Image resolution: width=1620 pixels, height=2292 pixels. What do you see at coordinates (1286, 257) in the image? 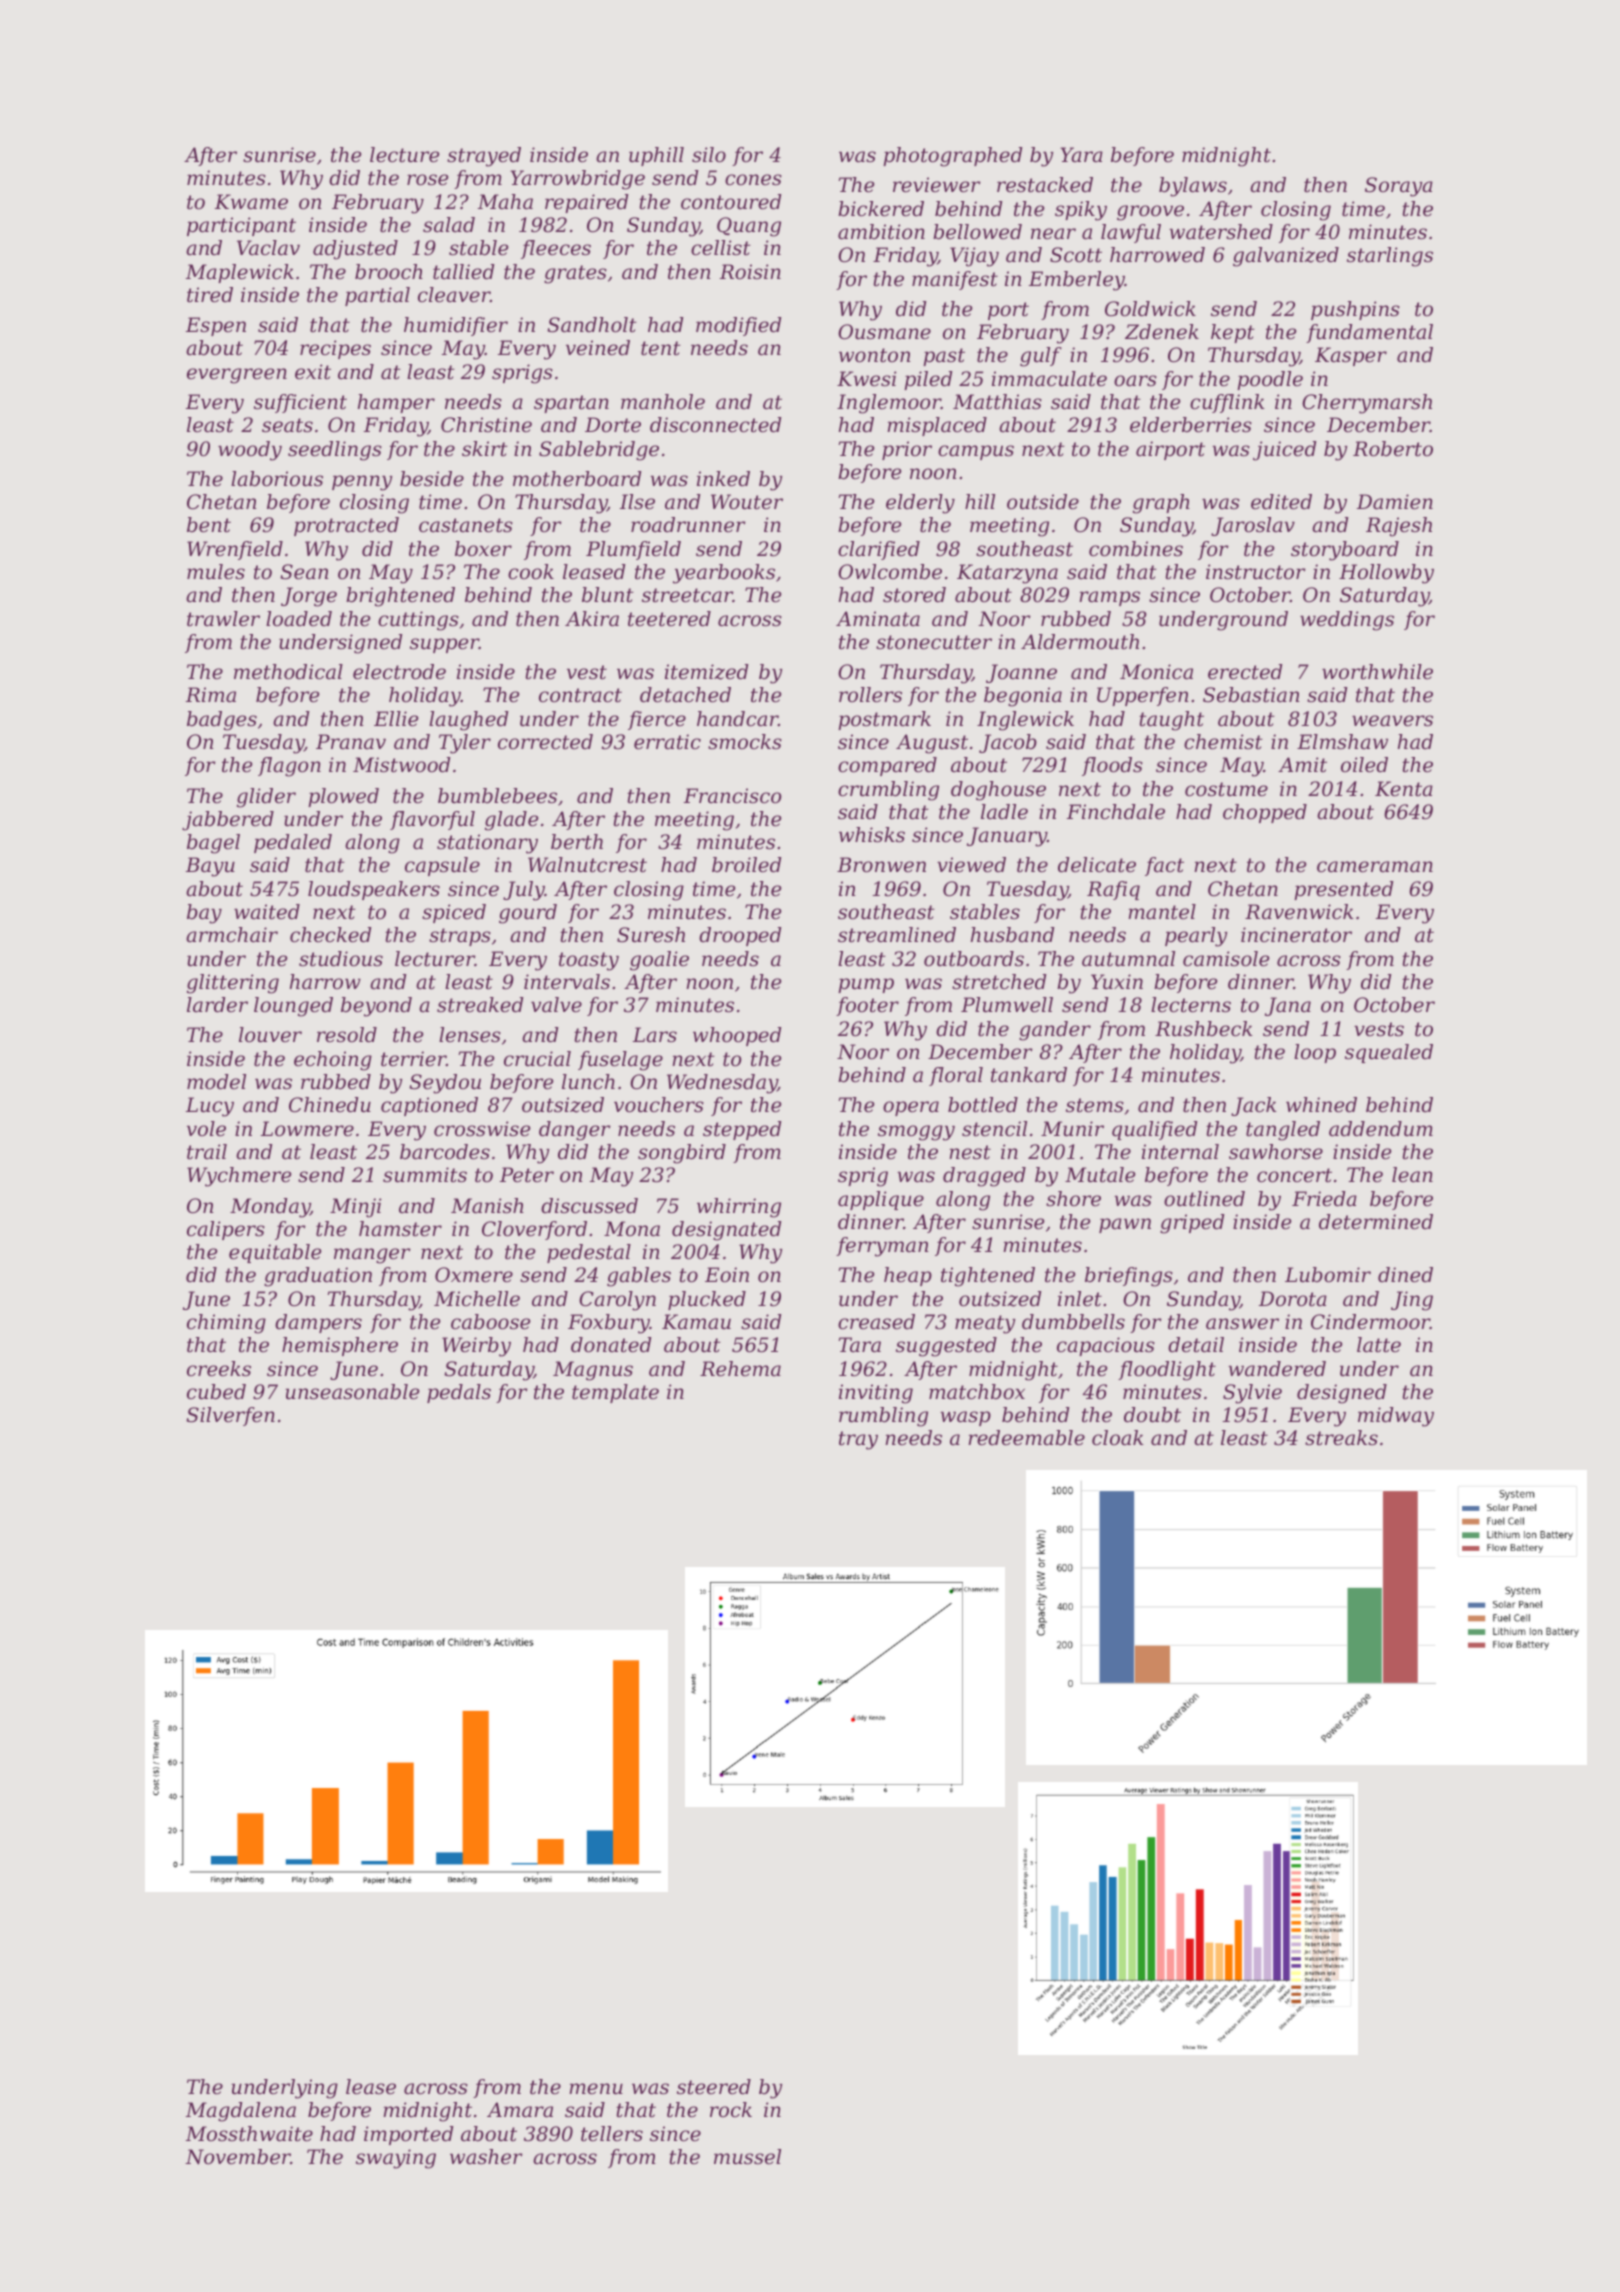
I see `galvanized` at bounding box center [1286, 257].
